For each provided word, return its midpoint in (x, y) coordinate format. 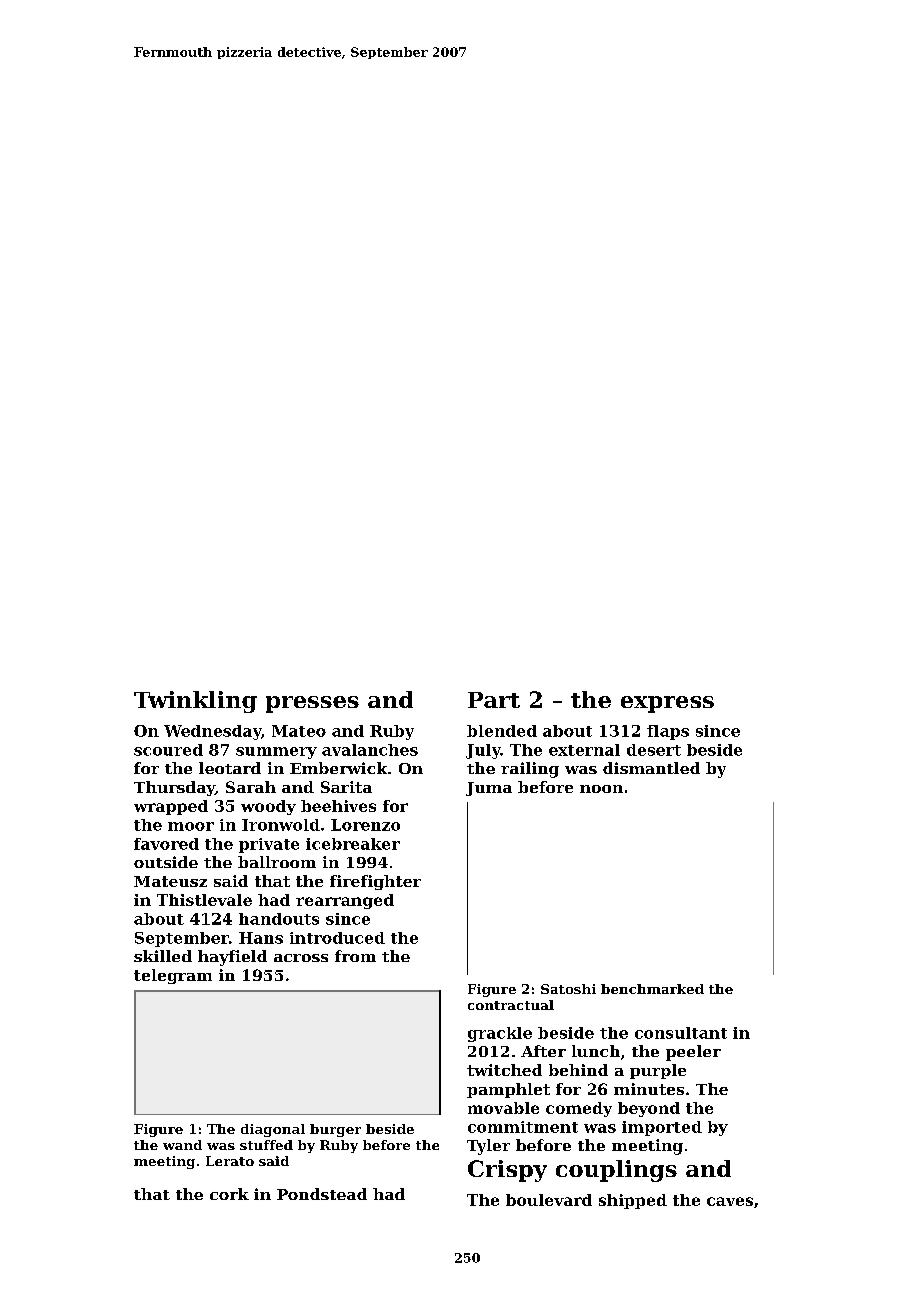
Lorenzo (365, 825)
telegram (173, 976)
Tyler (488, 1147)
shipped (633, 1201)
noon (601, 789)
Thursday (174, 788)
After (543, 1051)
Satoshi (568, 989)
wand (182, 1145)
